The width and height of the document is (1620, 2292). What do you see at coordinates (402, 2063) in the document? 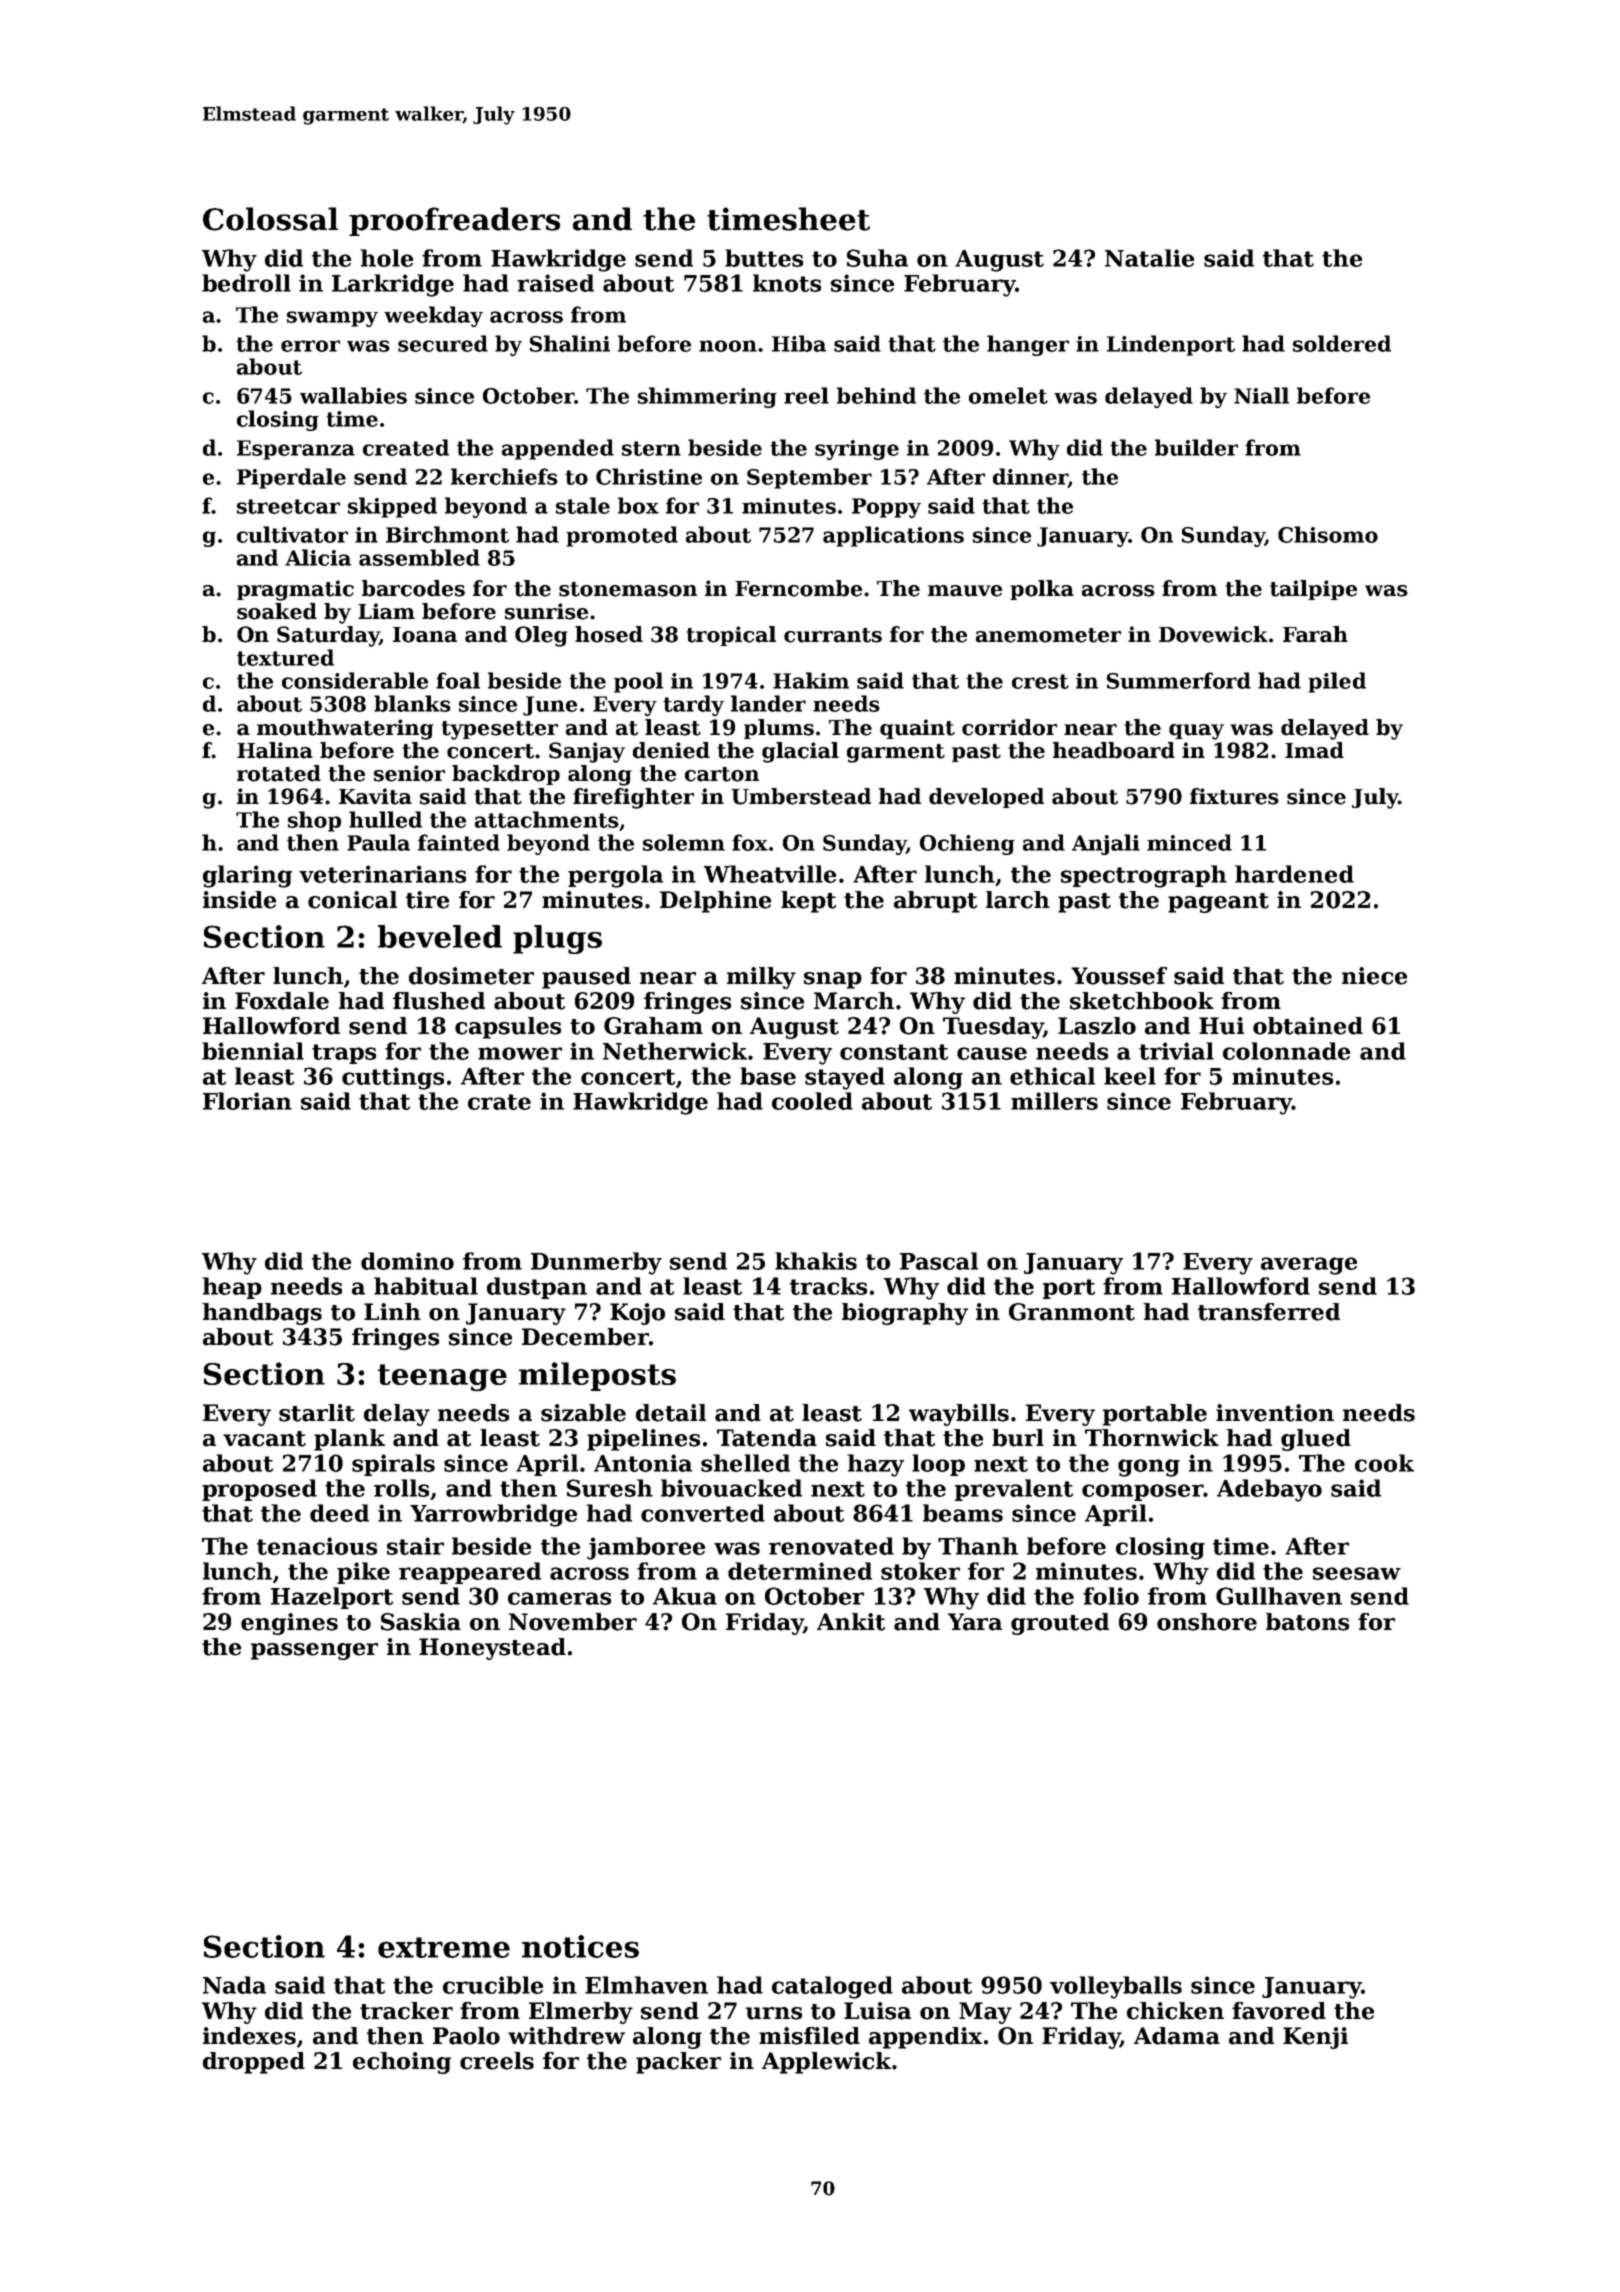
I see `echoing` at bounding box center [402, 2063].
